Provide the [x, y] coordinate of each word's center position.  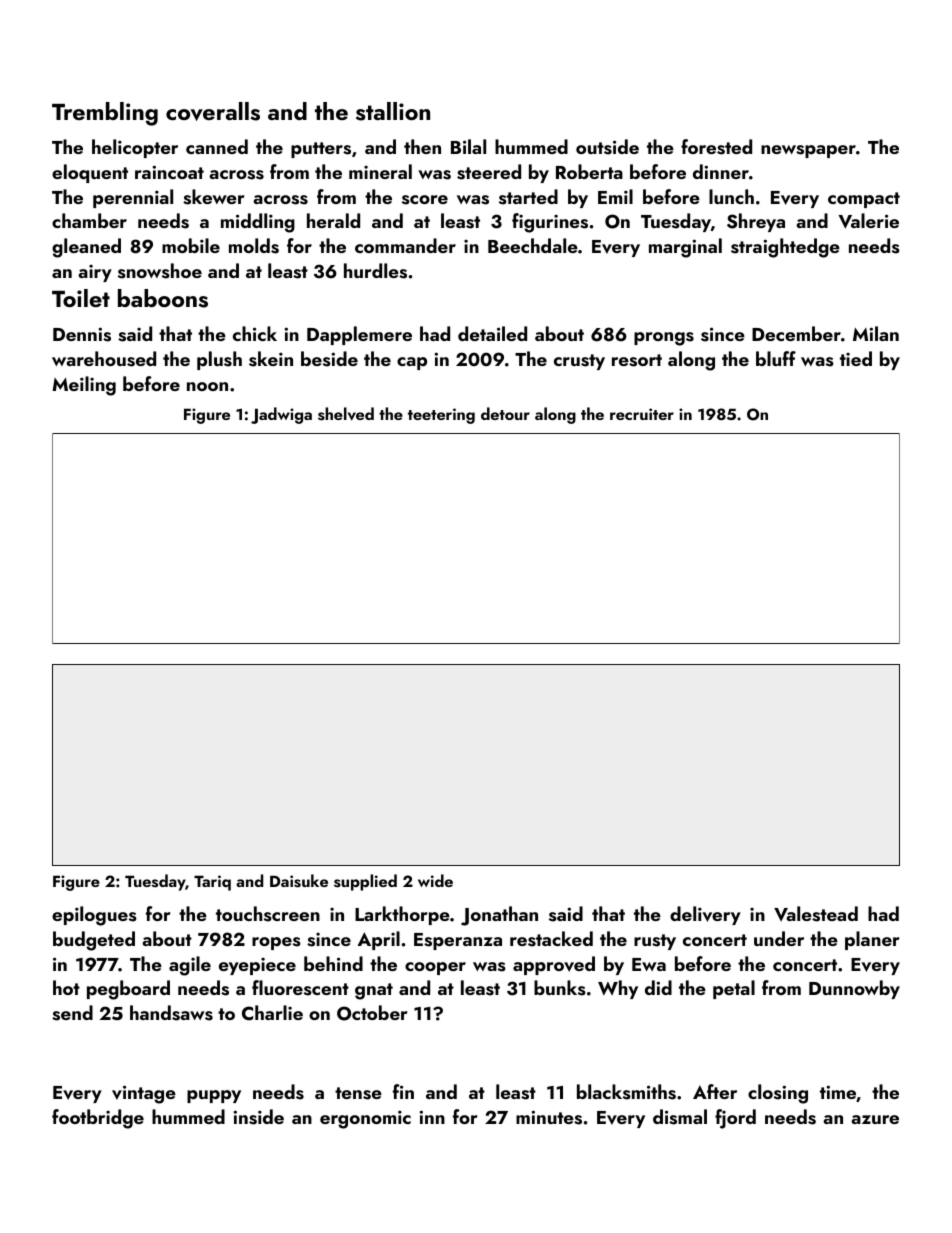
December [796, 333]
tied [856, 358]
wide [435, 880]
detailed [492, 333]
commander [405, 245]
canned [217, 146]
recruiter [642, 414]
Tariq [212, 883]
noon [207, 386]
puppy [214, 1096]
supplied [365, 882]
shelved [346, 414]
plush [219, 360]
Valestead [816, 914]
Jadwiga [281, 415]
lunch [731, 196]
